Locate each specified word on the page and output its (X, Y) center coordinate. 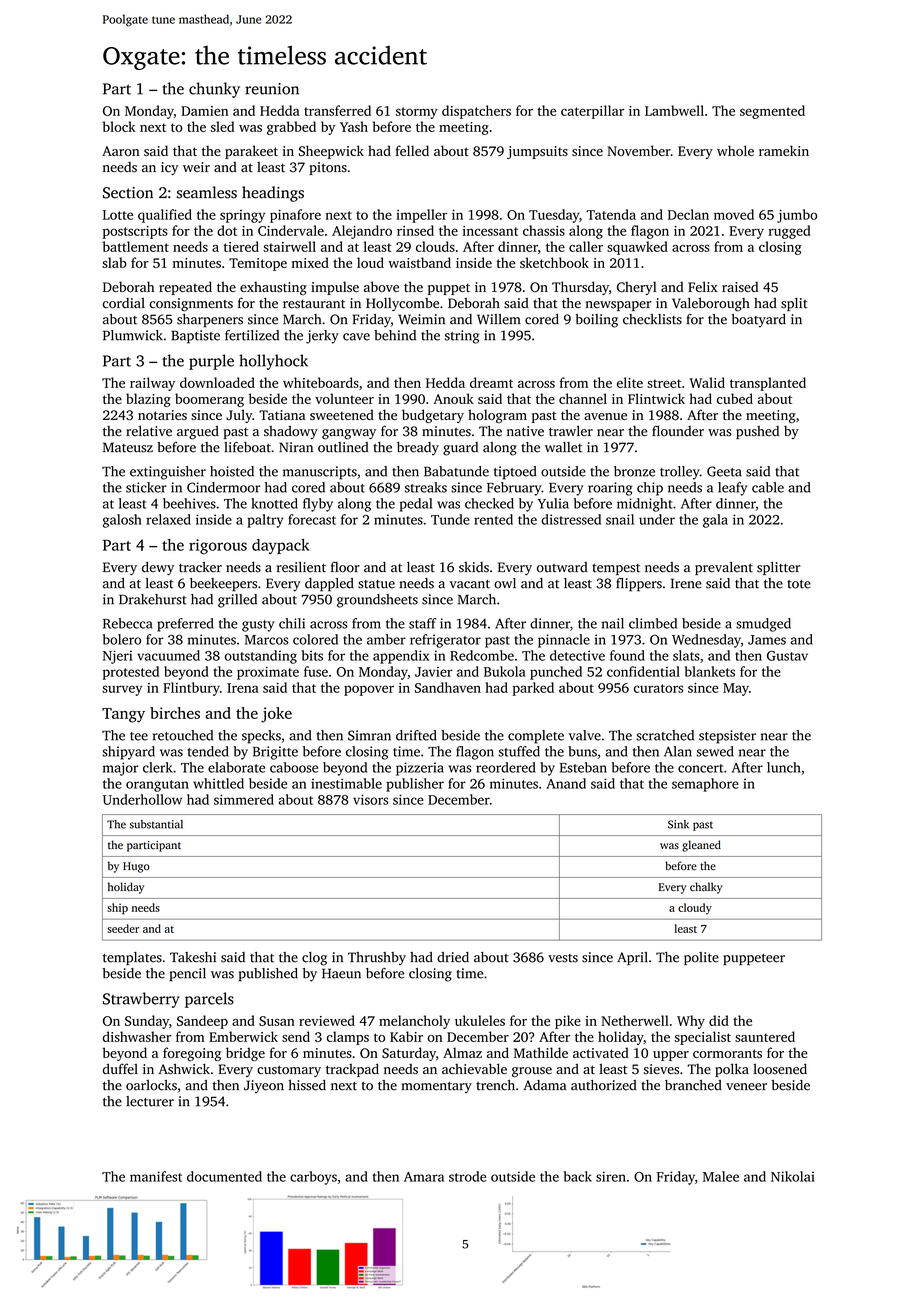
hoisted (232, 471)
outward (562, 567)
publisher (415, 785)
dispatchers (476, 112)
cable (768, 487)
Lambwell (674, 110)
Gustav (787, 656)
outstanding (261, 657)
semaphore (705, 785)
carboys (313, 1178)
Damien (204, 111)
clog (314, 959)
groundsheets (377, 601)
